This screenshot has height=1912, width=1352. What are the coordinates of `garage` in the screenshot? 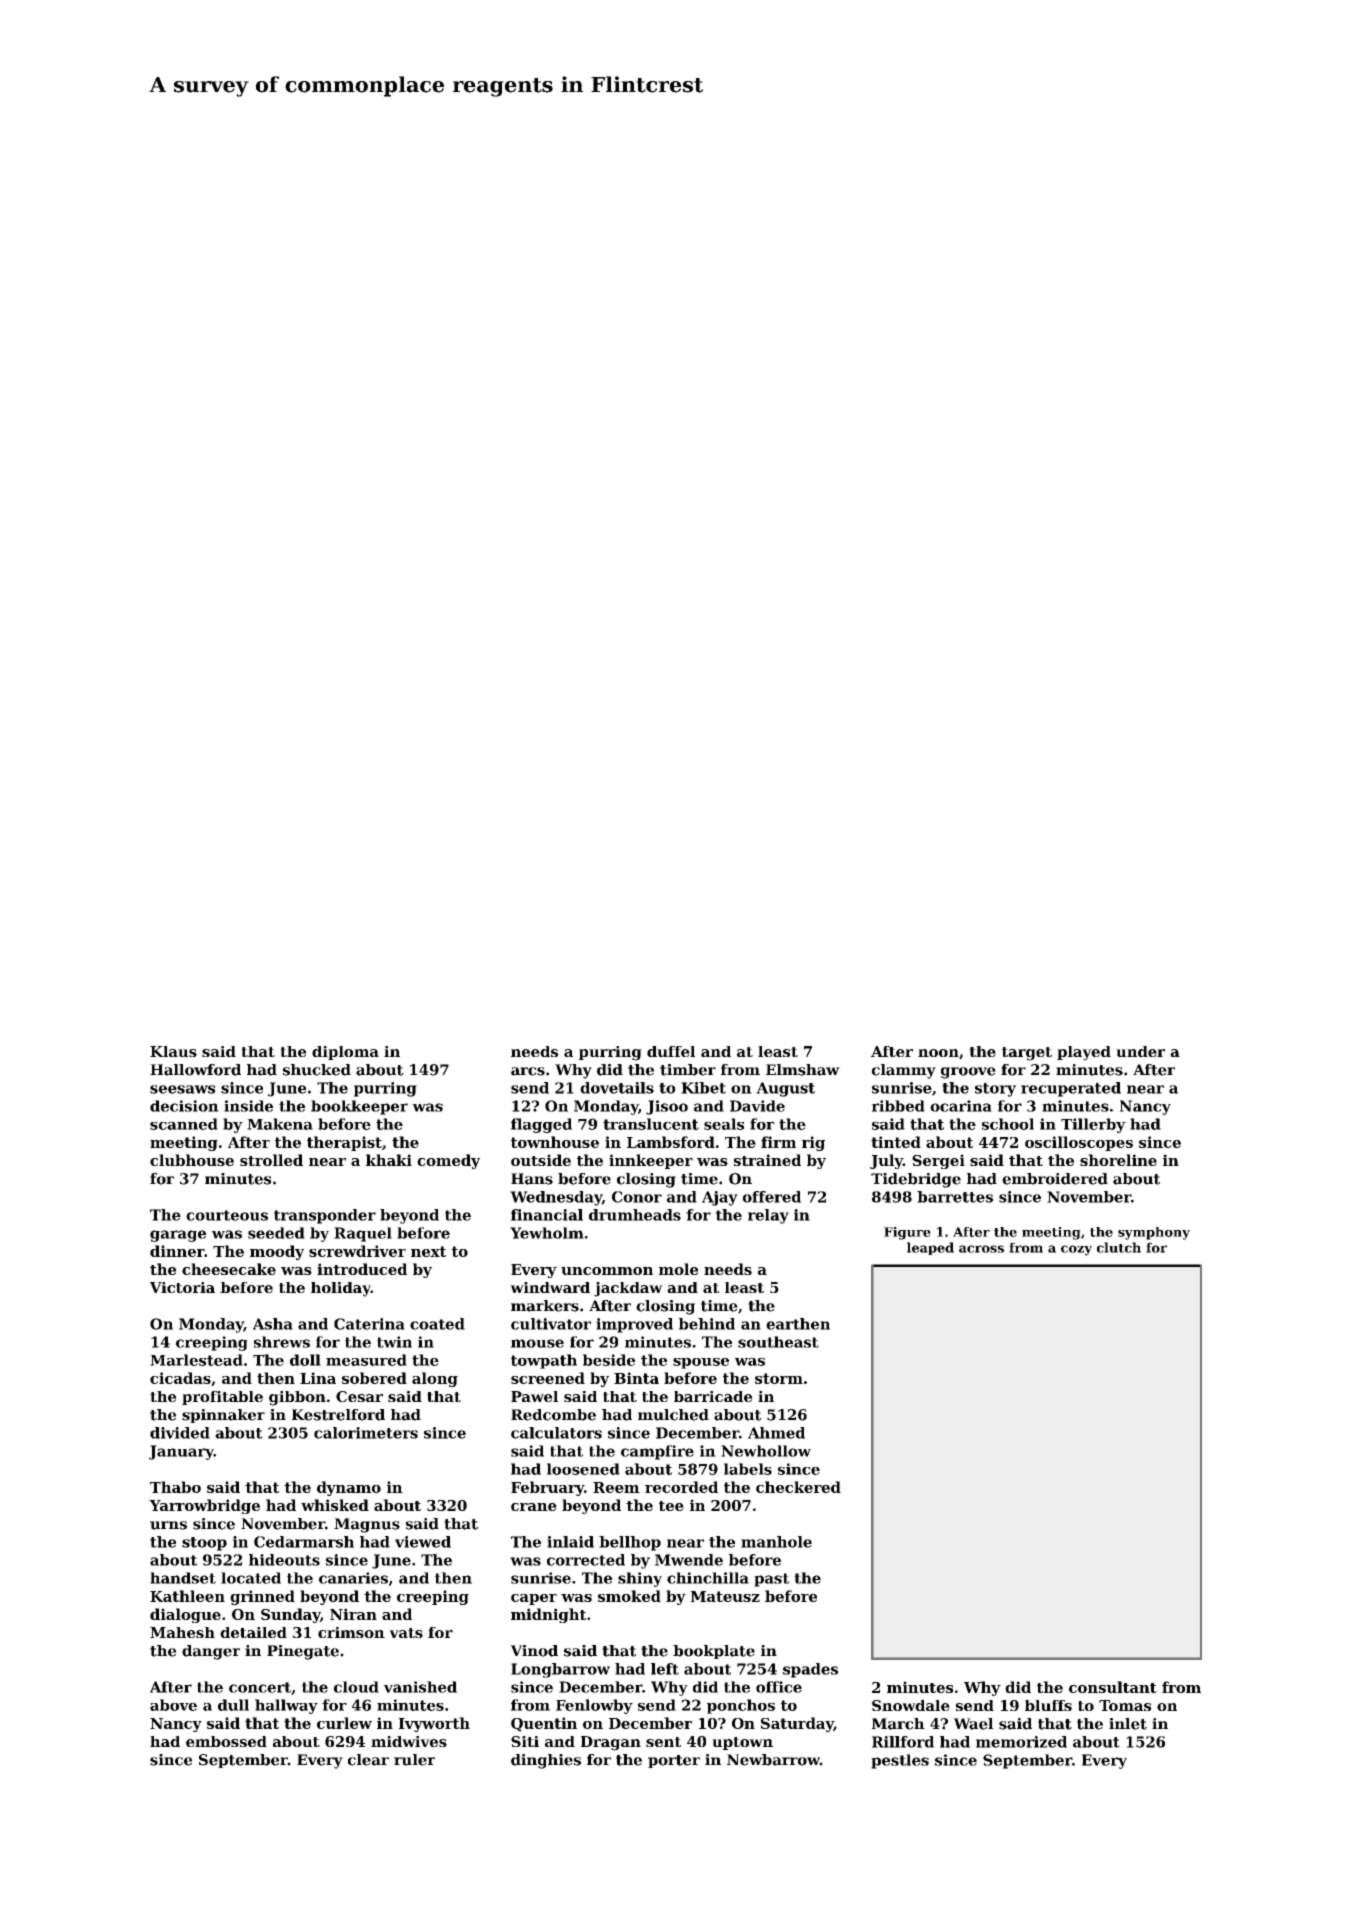 It's located at (178, 1236).
